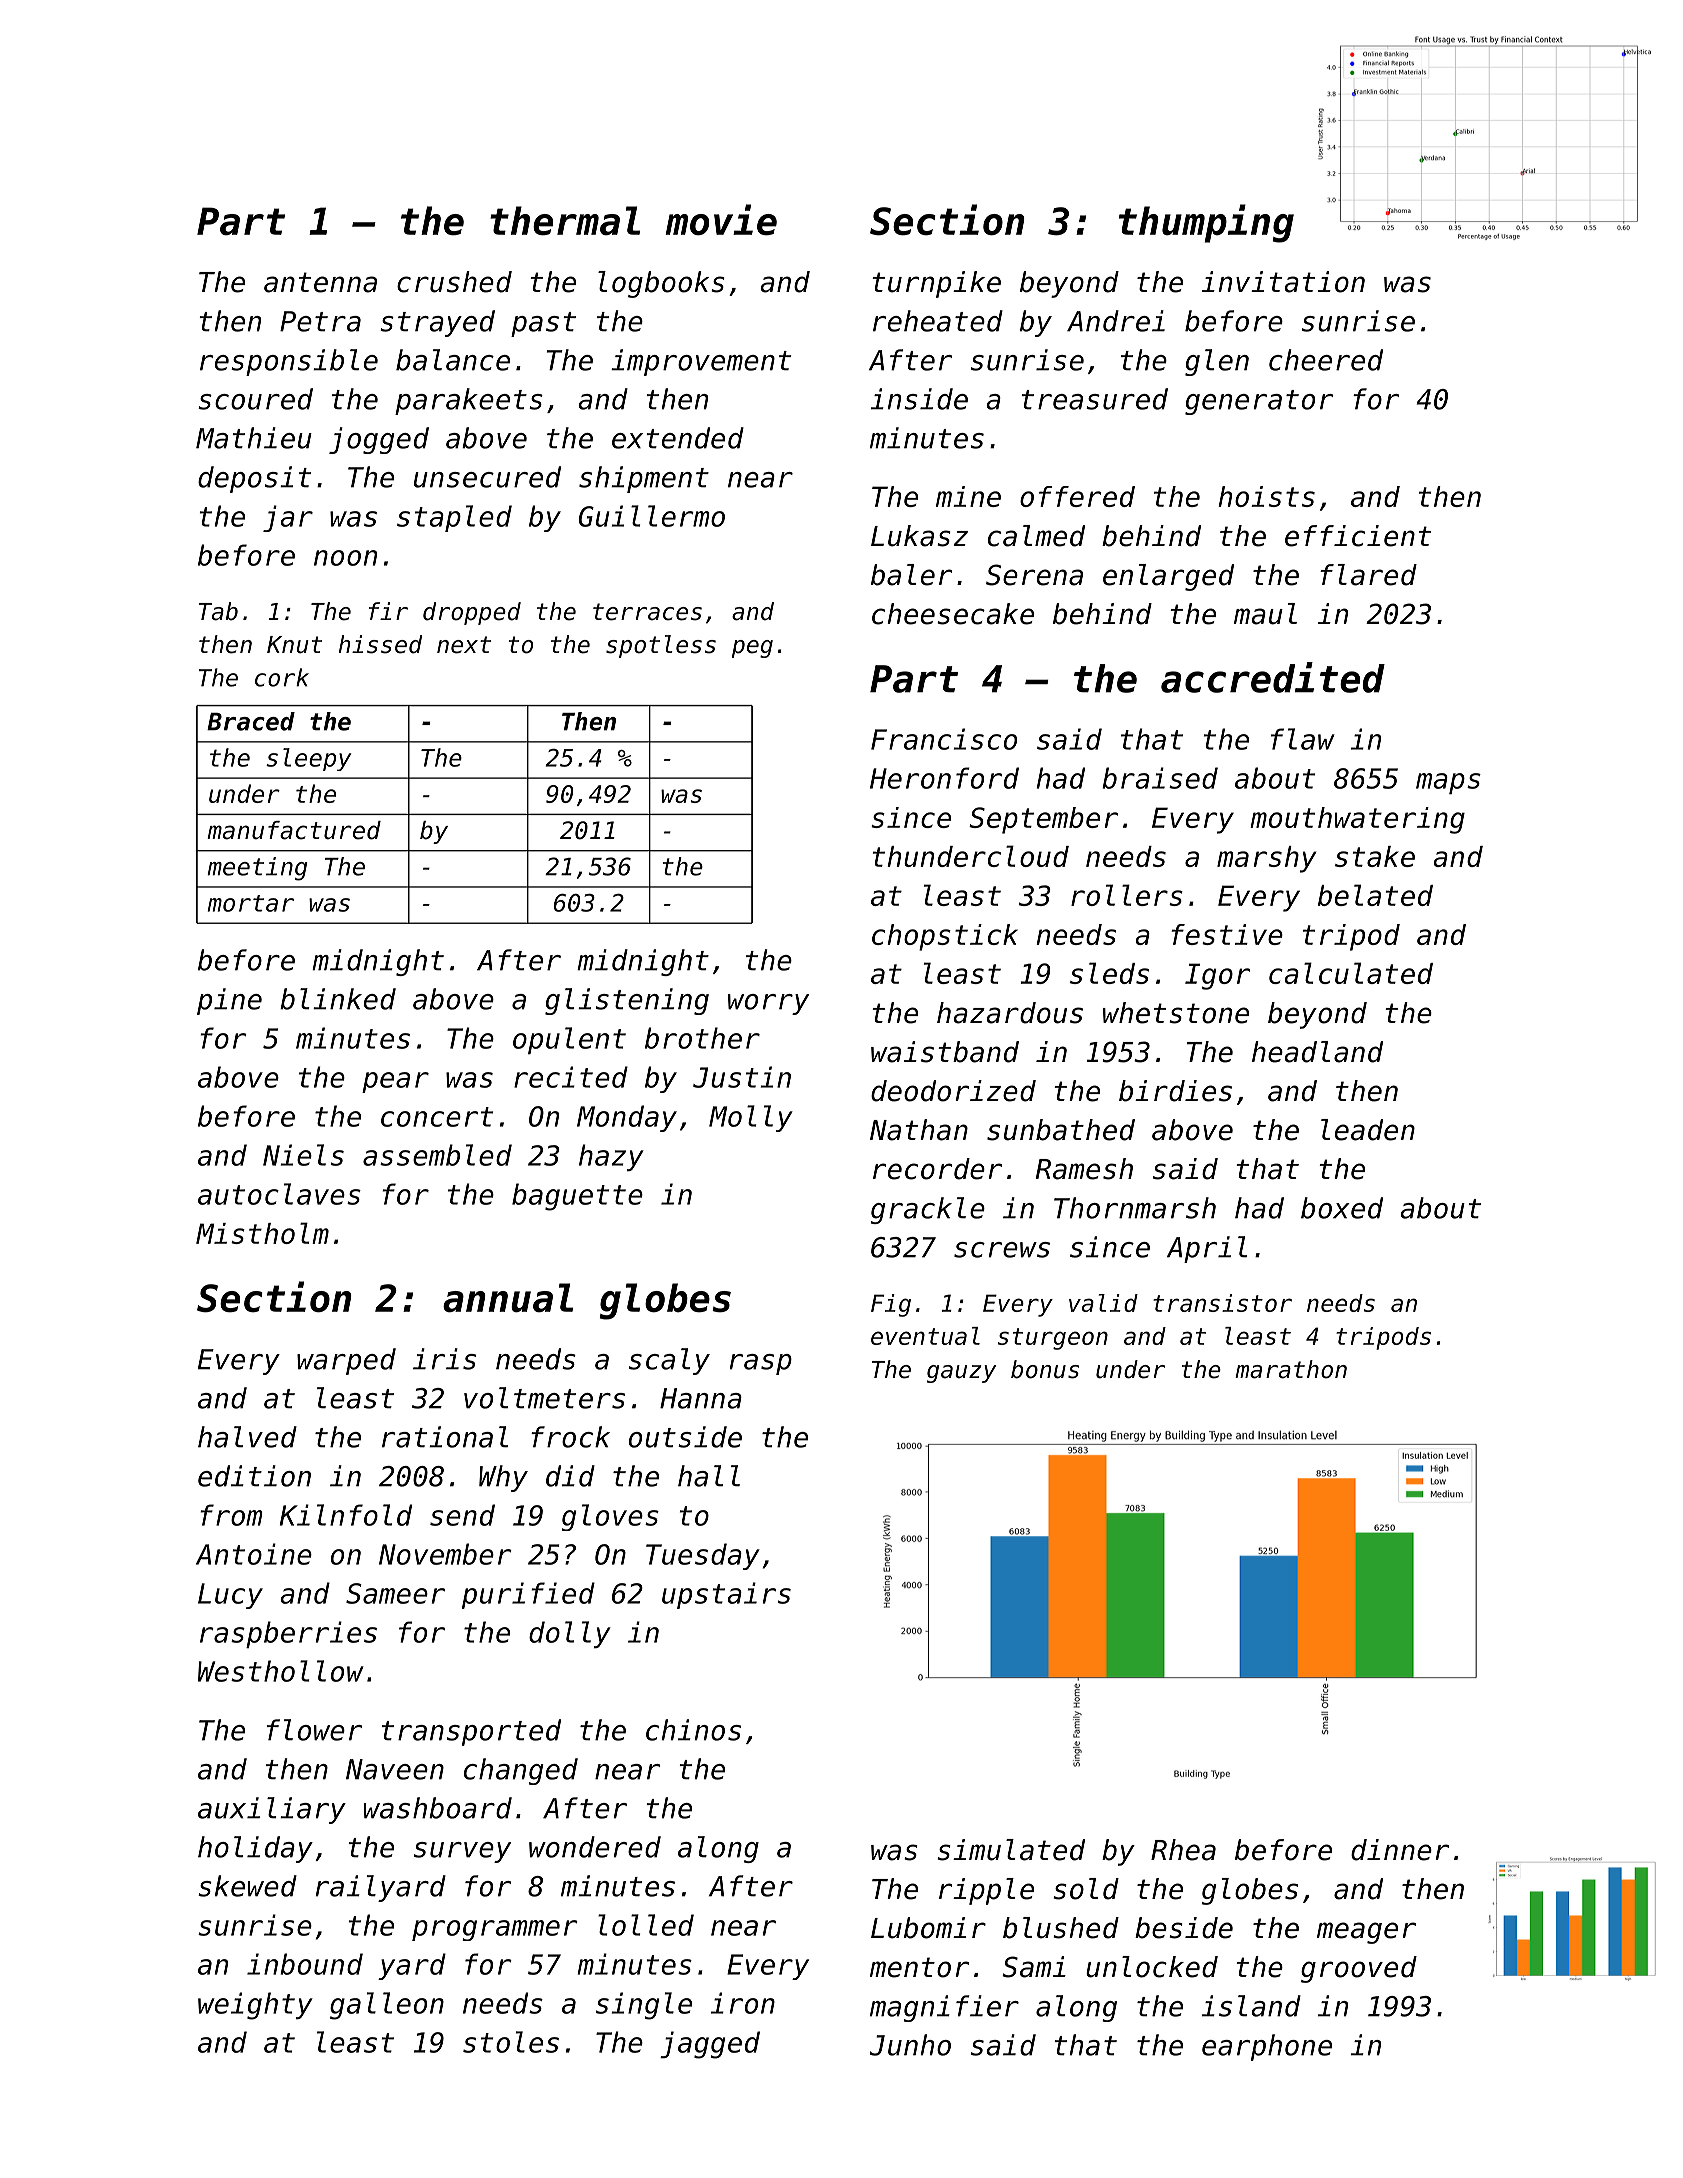  What do you see at coordinates (565, 221) in the screenshot?
I see `thermal` at bounding box center [565, 221].
